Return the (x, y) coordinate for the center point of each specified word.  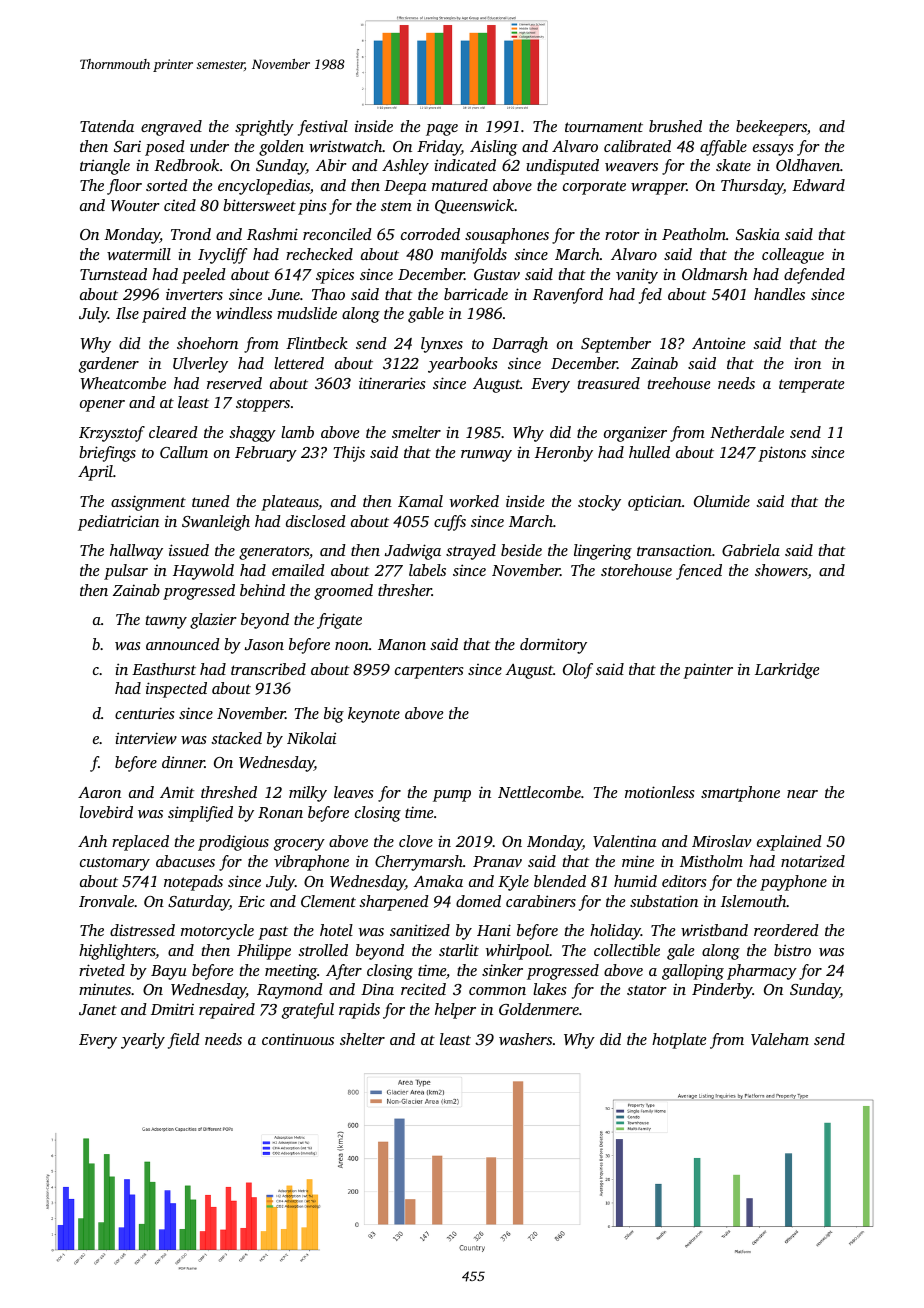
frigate (339, 621)
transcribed (268, 669)
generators (274, 553)
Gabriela (751, 550)
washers (525, 1039)
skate (733, 165)
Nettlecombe (539, 792)
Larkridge (787, 671)
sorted (167, 185)
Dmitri (172, 1009)
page (442, 130)
